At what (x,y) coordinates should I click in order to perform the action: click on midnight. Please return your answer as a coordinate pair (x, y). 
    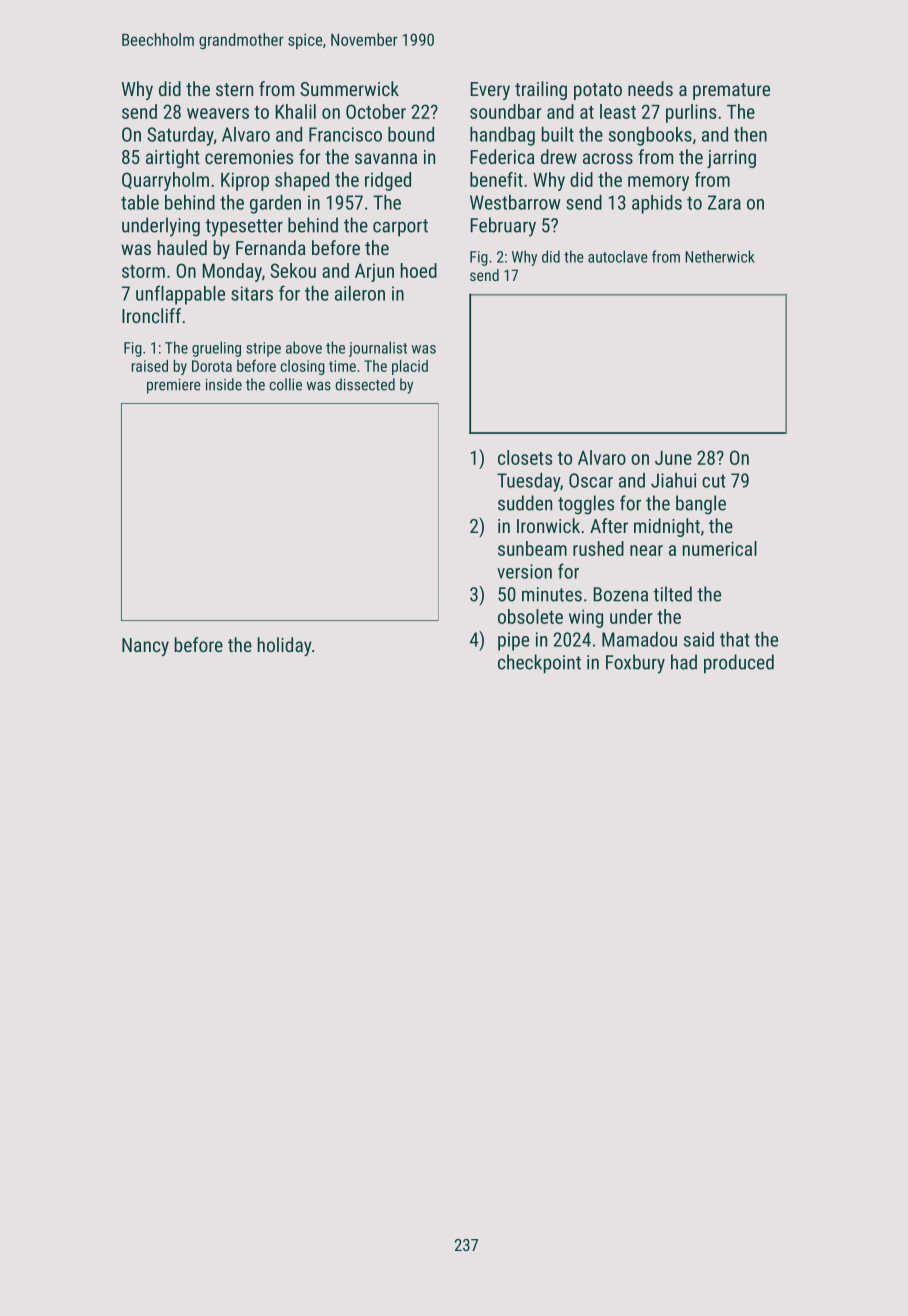
    Looking at the image, I should click on (667, 527).
